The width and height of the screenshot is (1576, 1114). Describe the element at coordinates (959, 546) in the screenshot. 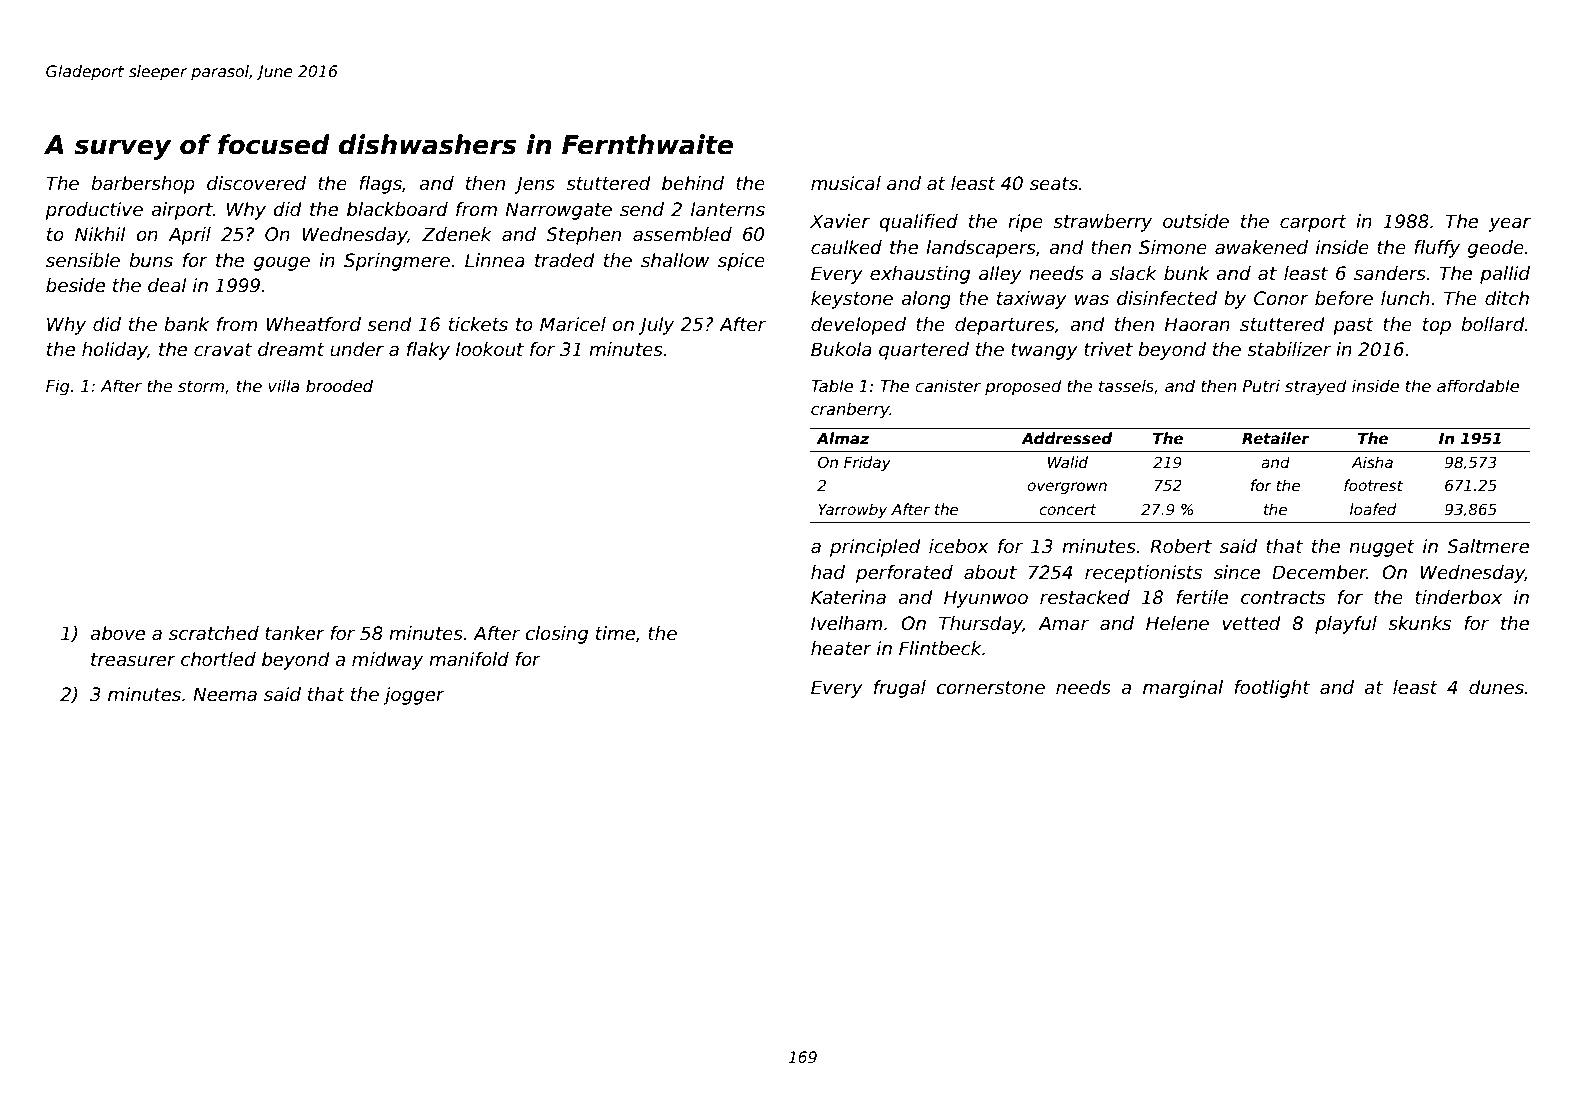

I see `icebox` at that location.
